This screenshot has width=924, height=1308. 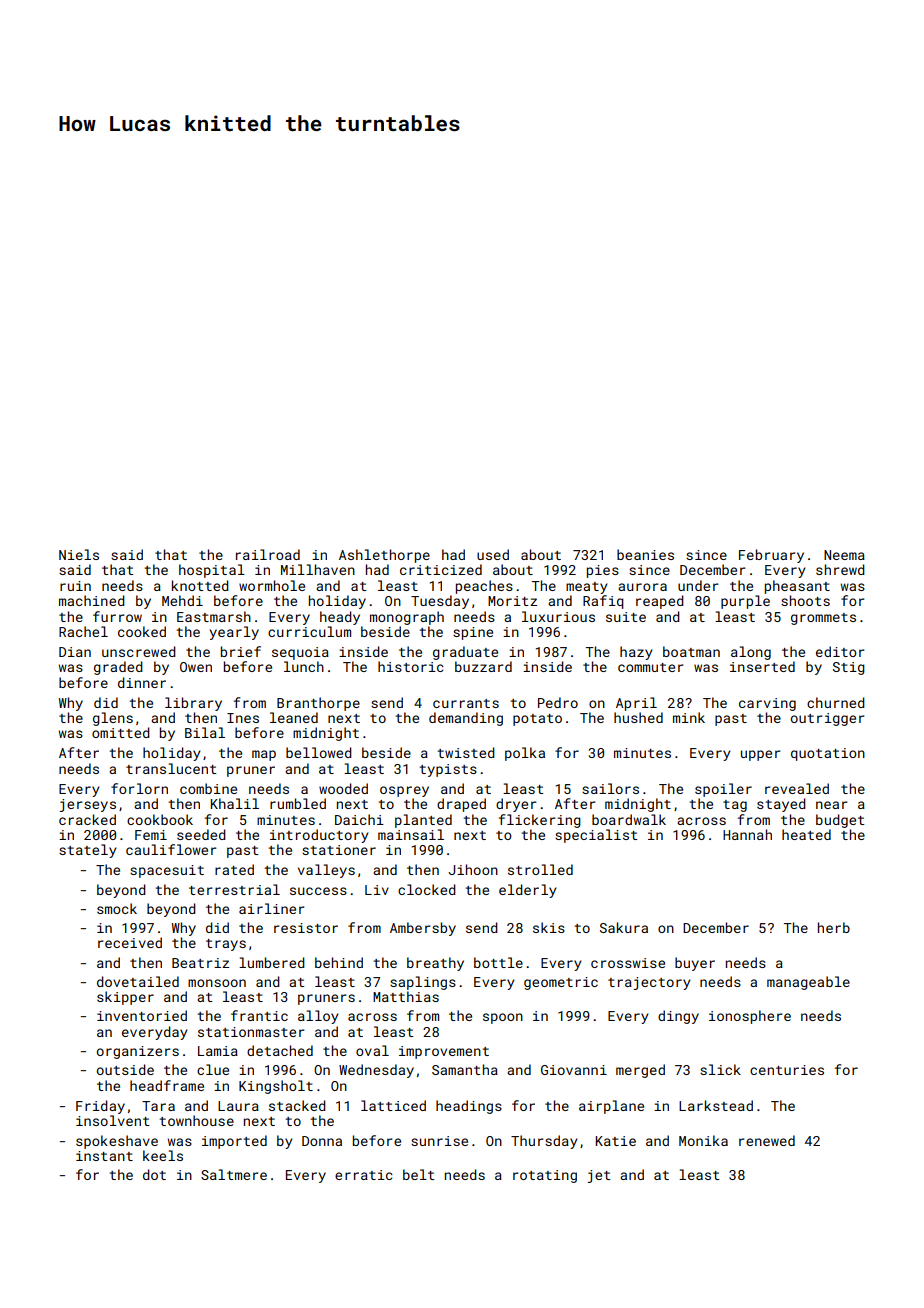 I want to click on alloy, so click(x=318, y=1017).
